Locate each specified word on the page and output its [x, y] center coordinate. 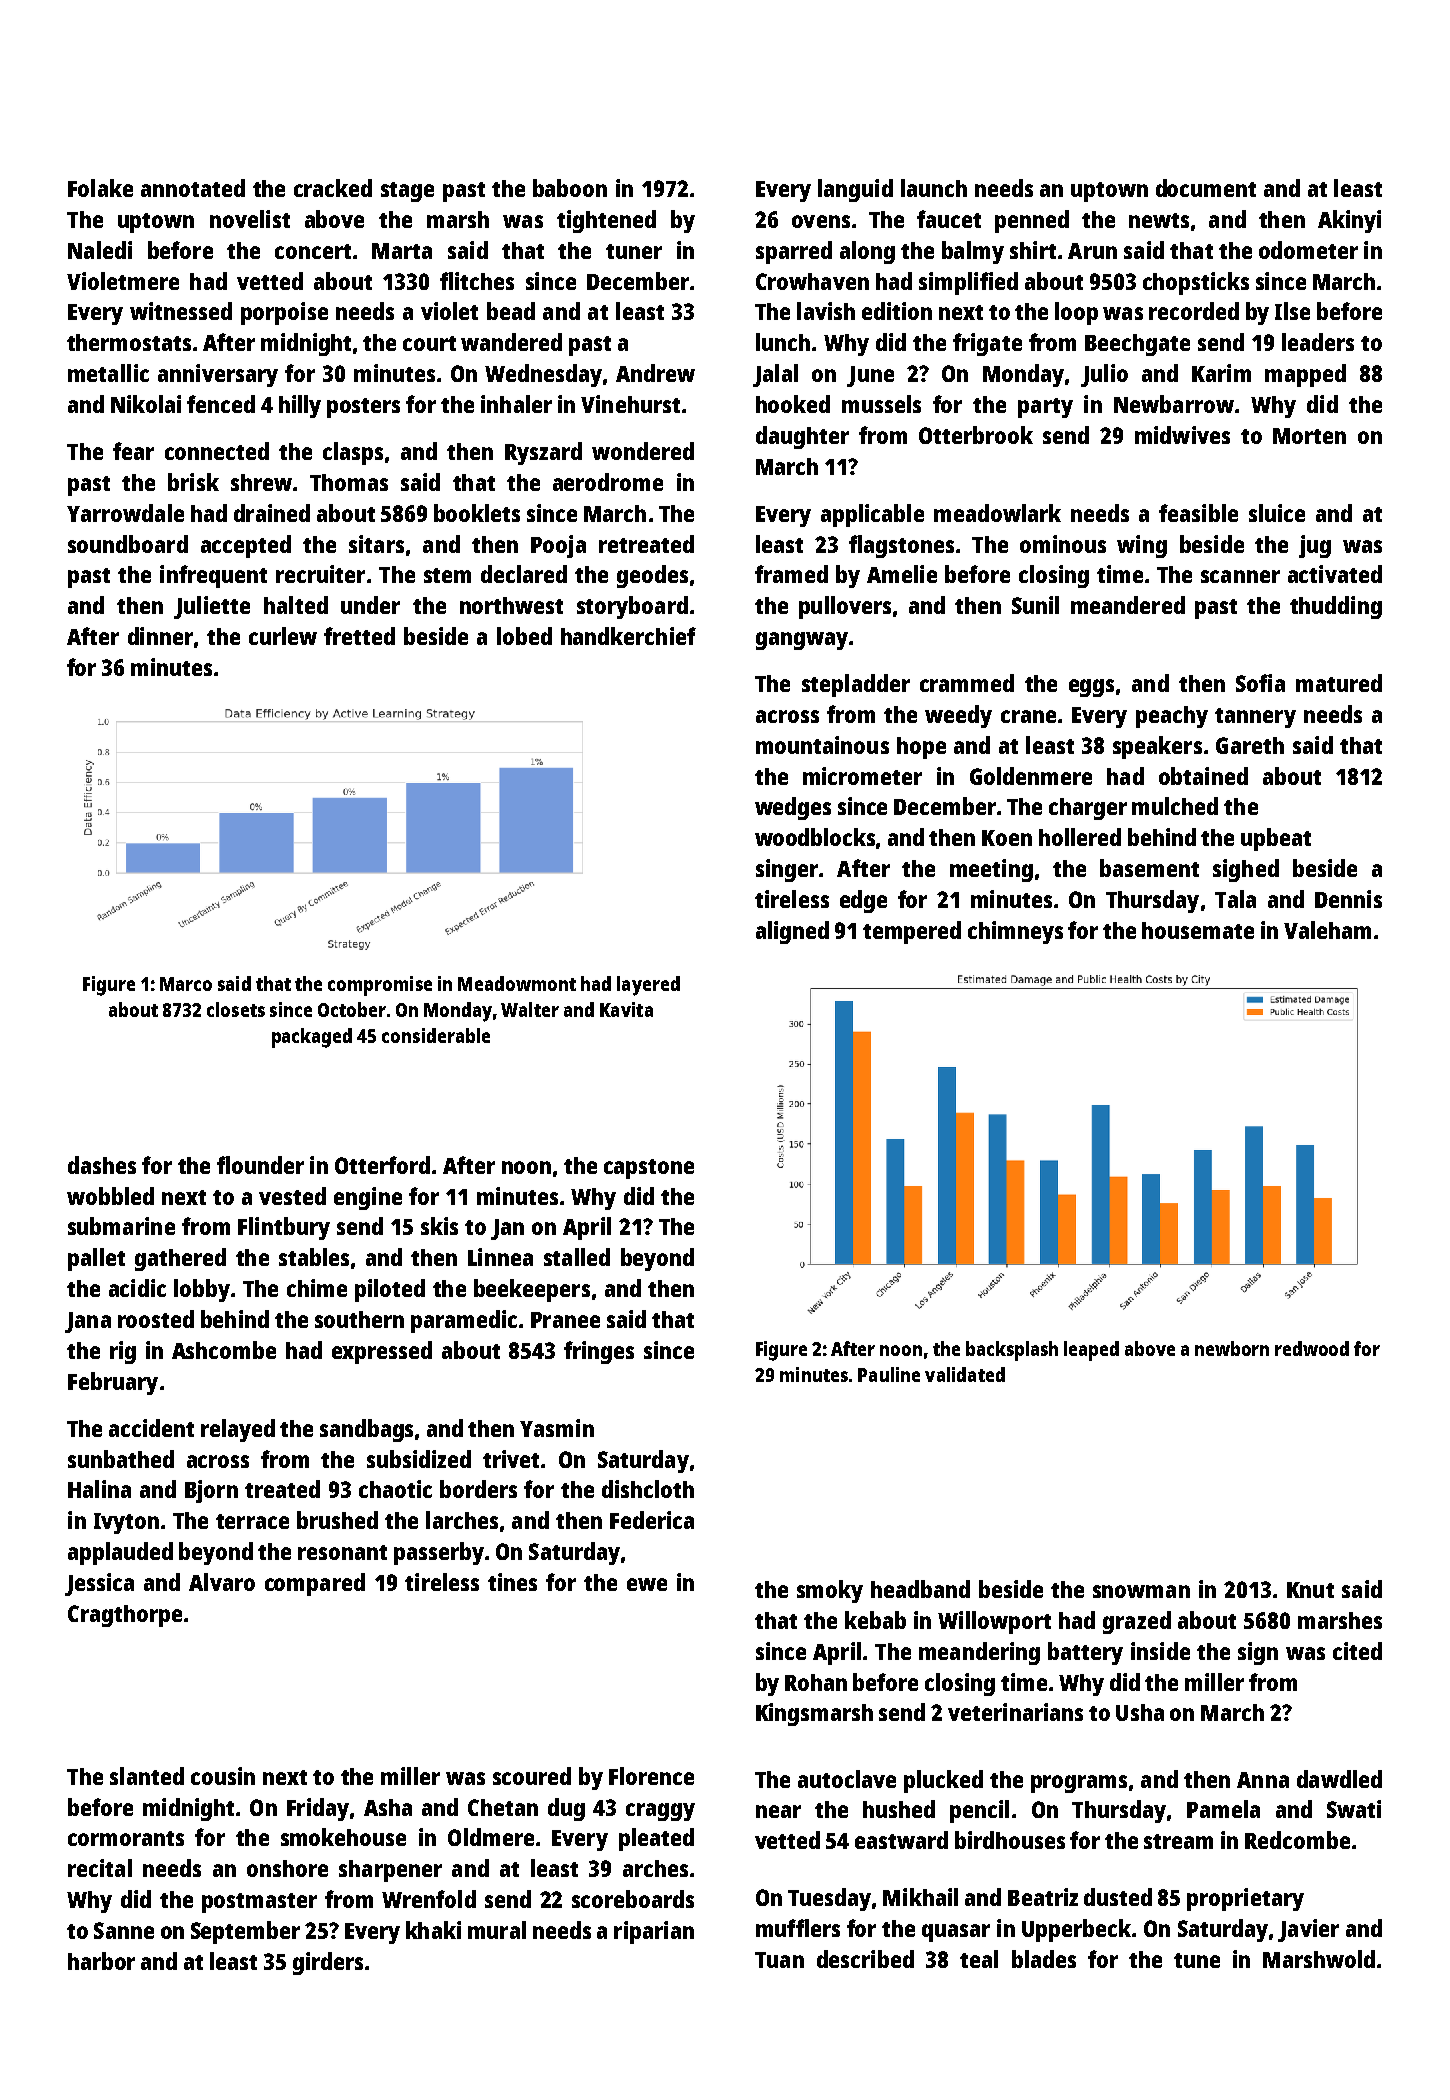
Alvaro [222, 1582]
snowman [1141, 1591]
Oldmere [491, 1837]
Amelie [902, 574]
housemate [1198, 930]
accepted [246, 546]
